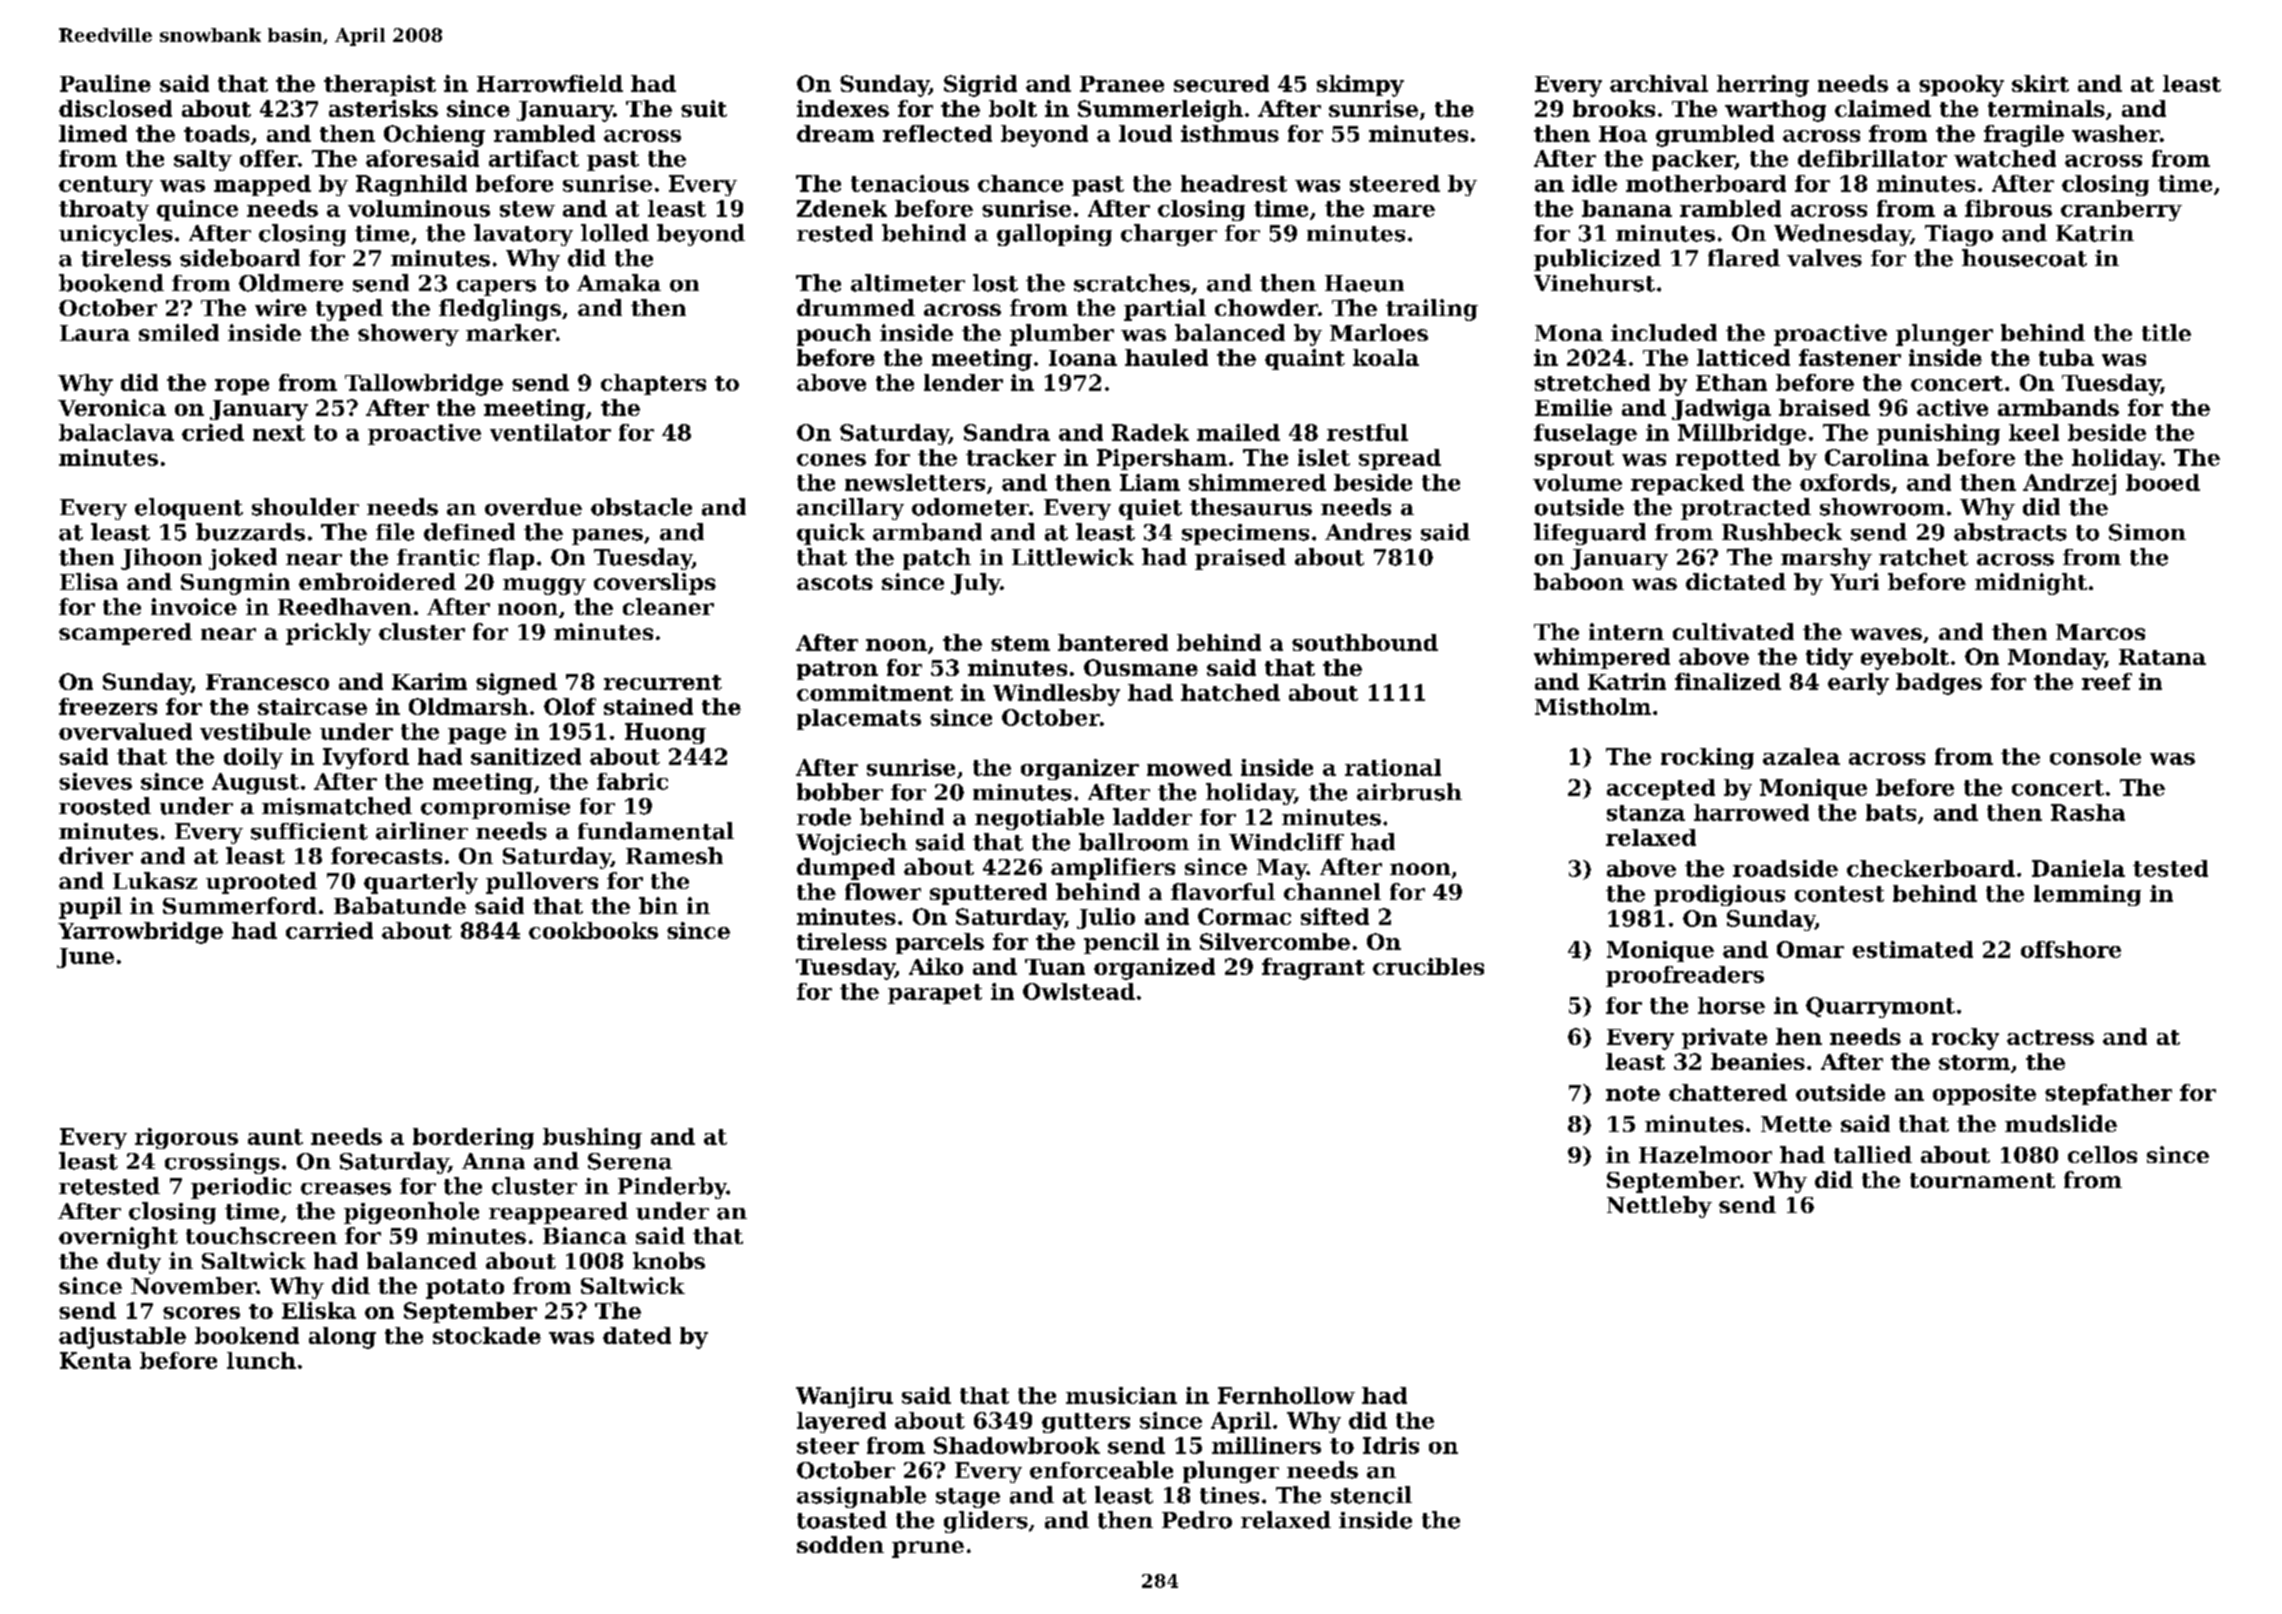 The image size is (2282, 1614). What do you see at coordinates (1659, 1207) in the screenshot?
I see `Nettleby` at bounding box center [1659, 1207].
